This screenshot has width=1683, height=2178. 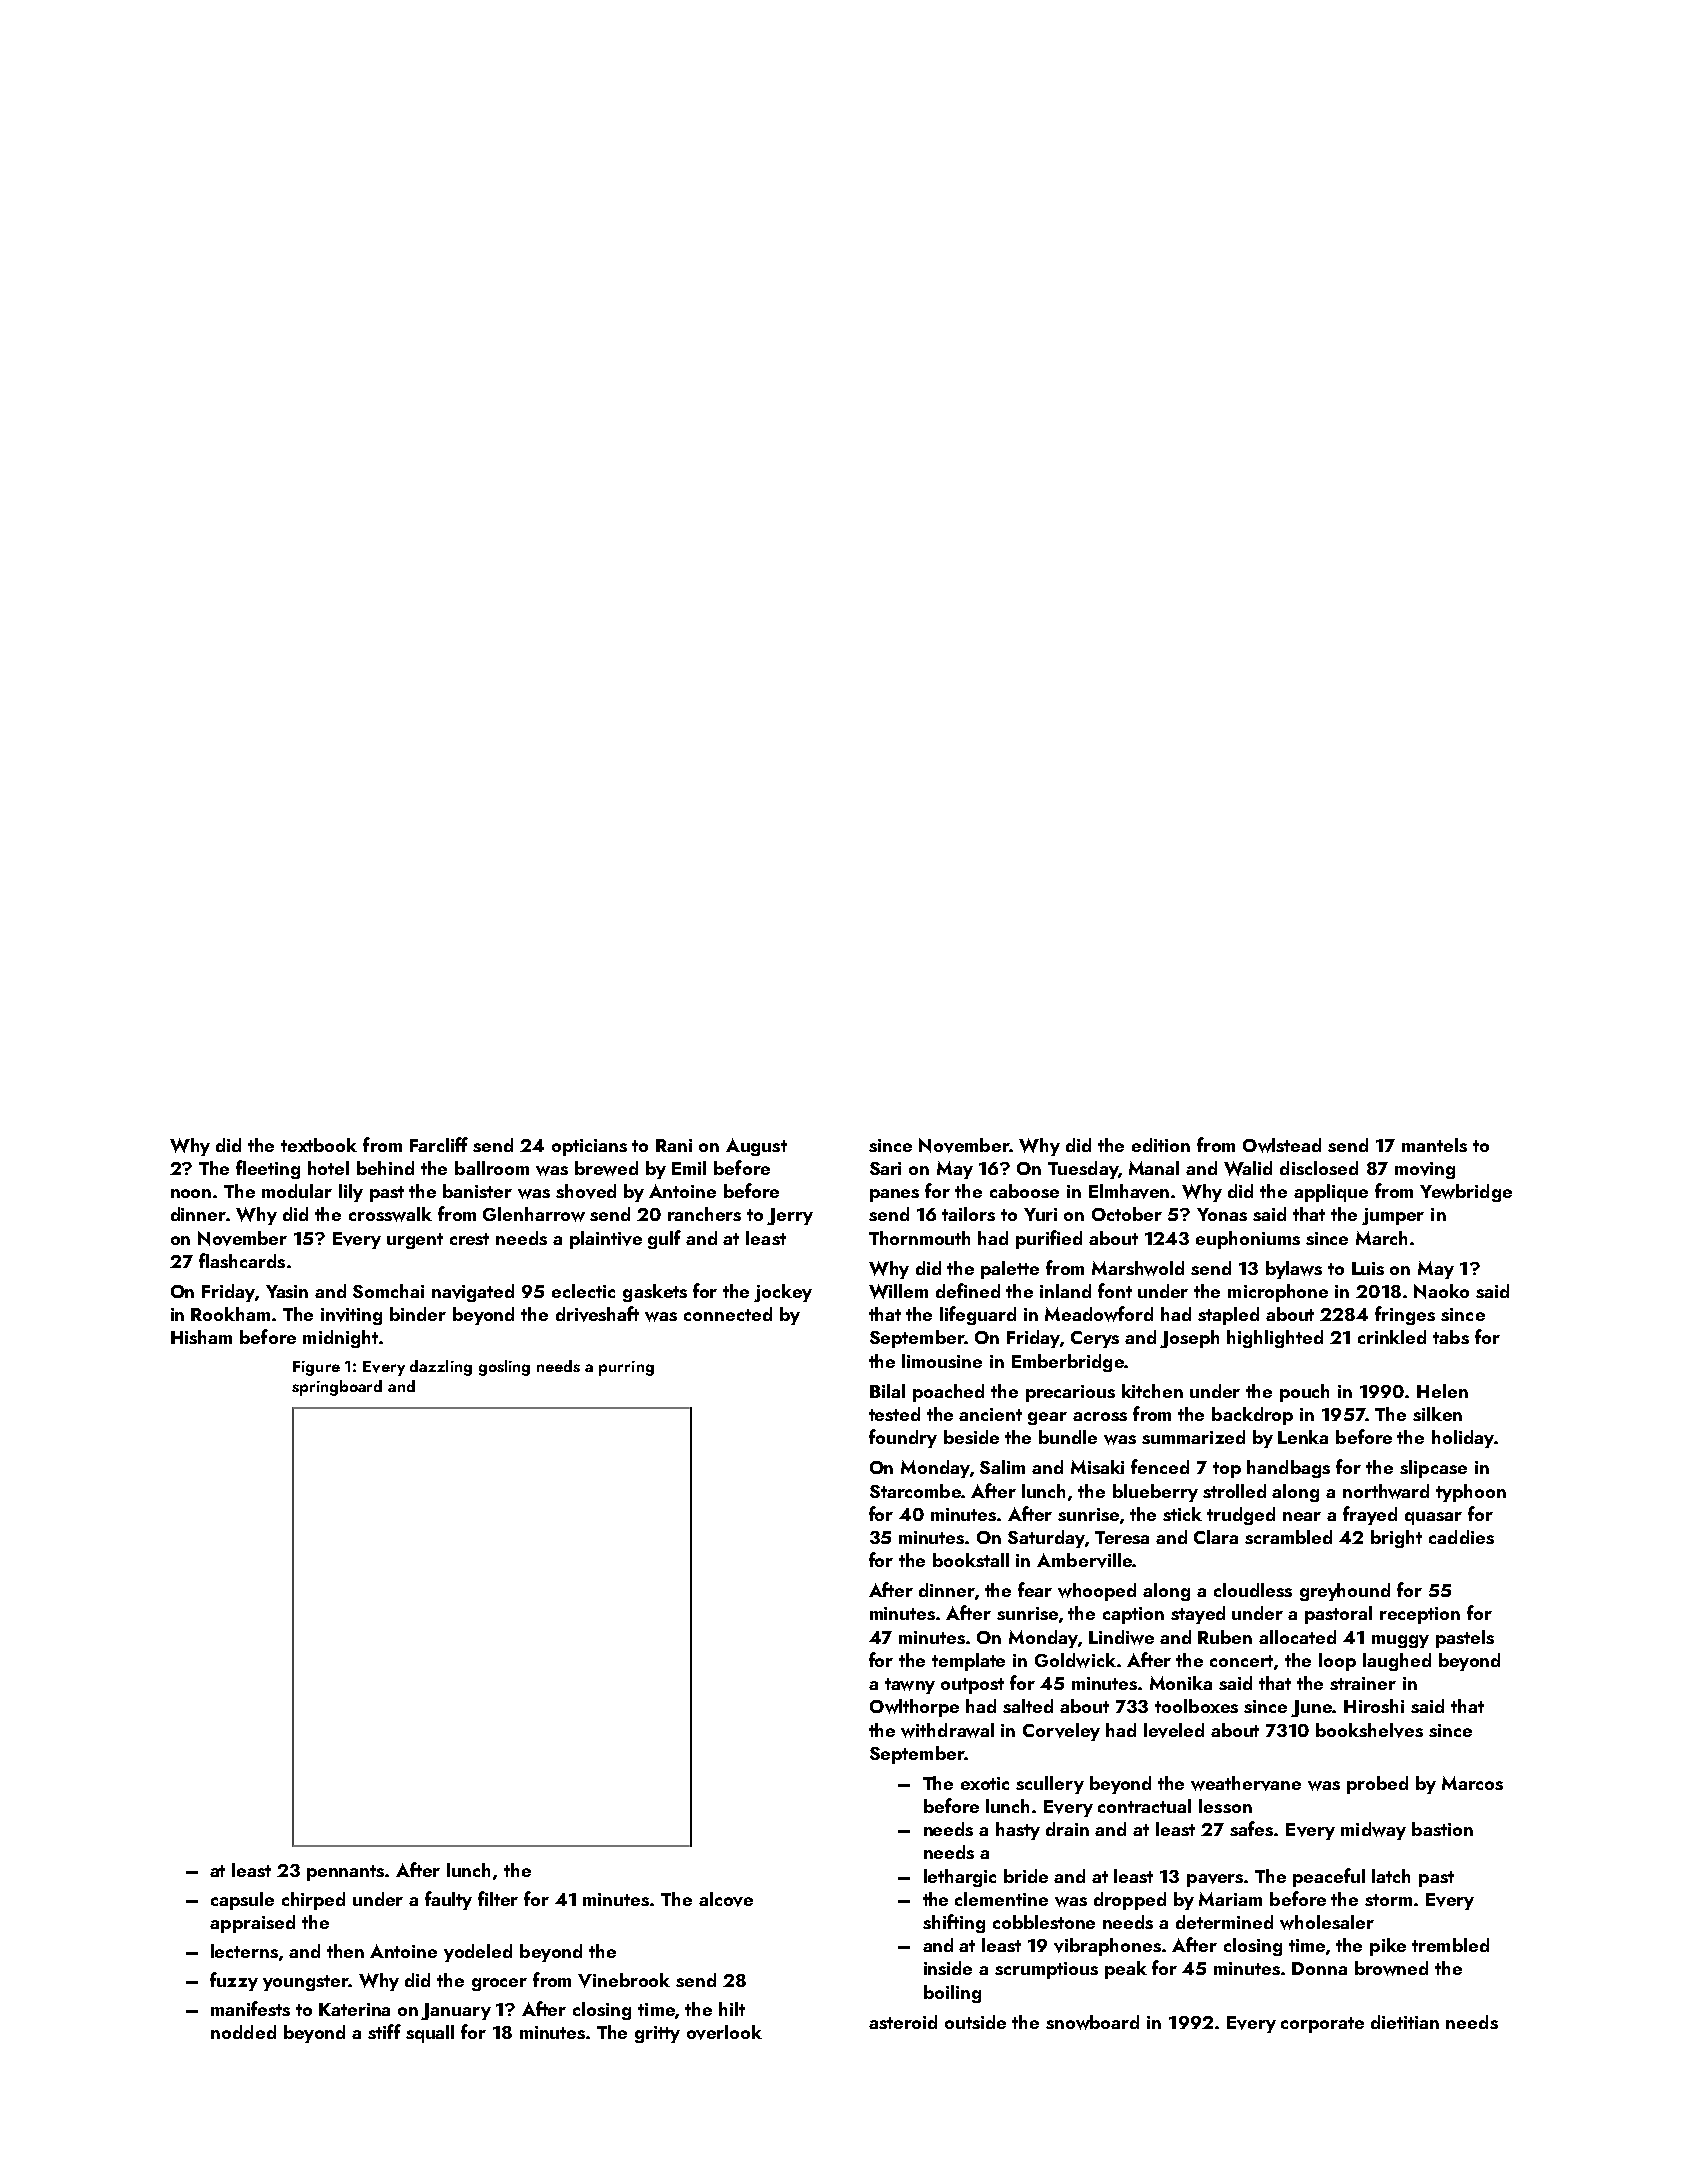 What do you see at coordinates (384, 2031) in the screenshot?
I see `stiff` at bounding box center [384, 2031].
